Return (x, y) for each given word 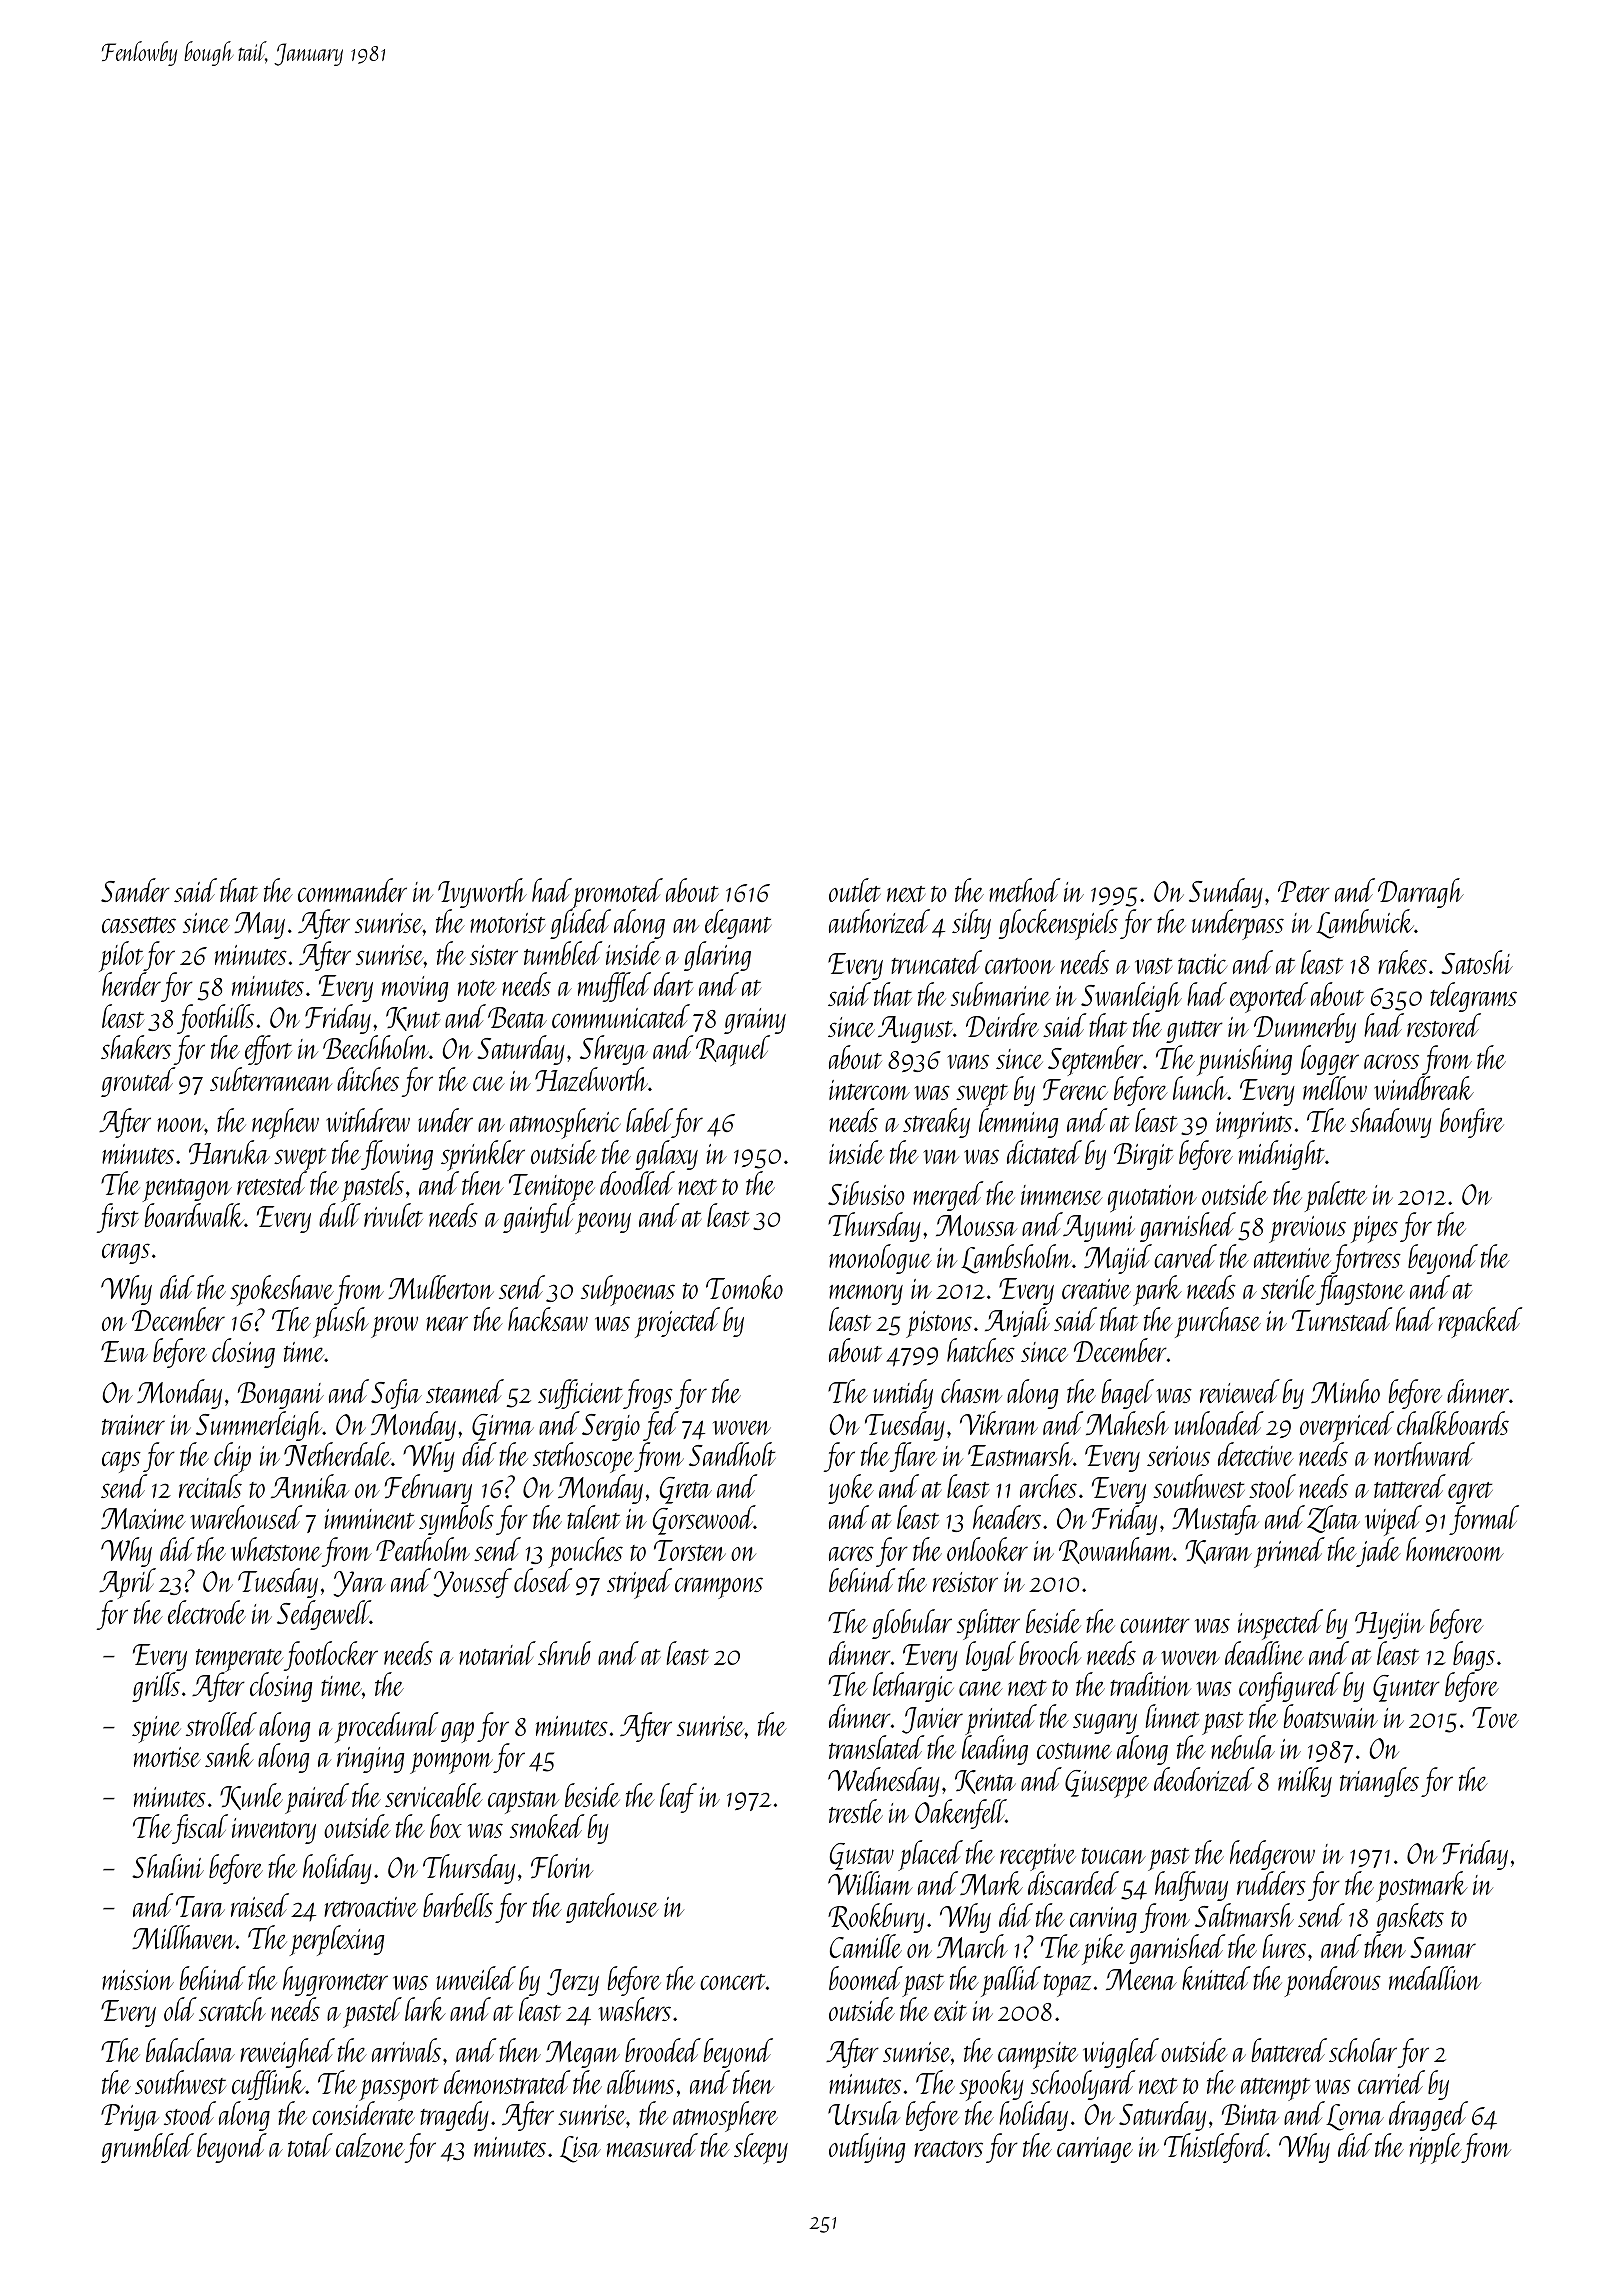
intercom (869, 1090)
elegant (738, 924)
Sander (135, 890)
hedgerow (1272, 1855)
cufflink (269, 2085)
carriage (1095, 2150)
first (118, 1218)
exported (1269, 997)
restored (1444, 1025)
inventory (274, 1831)
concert (732, 1982)
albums (641, 2082)
